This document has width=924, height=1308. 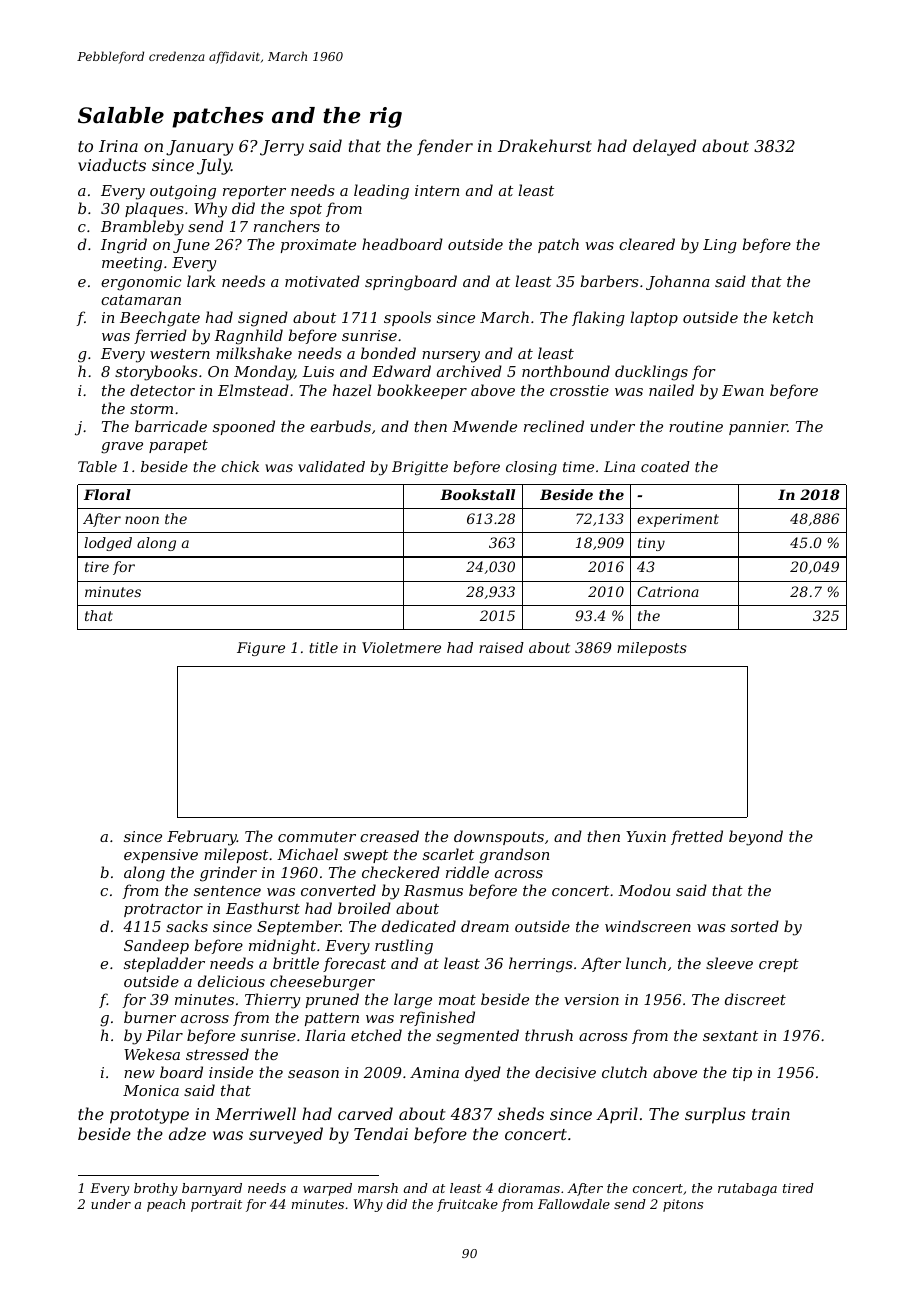 What do you see at coordinates (697, 837) in the document?
I see `fretted` at bounding box center [697, 837].
